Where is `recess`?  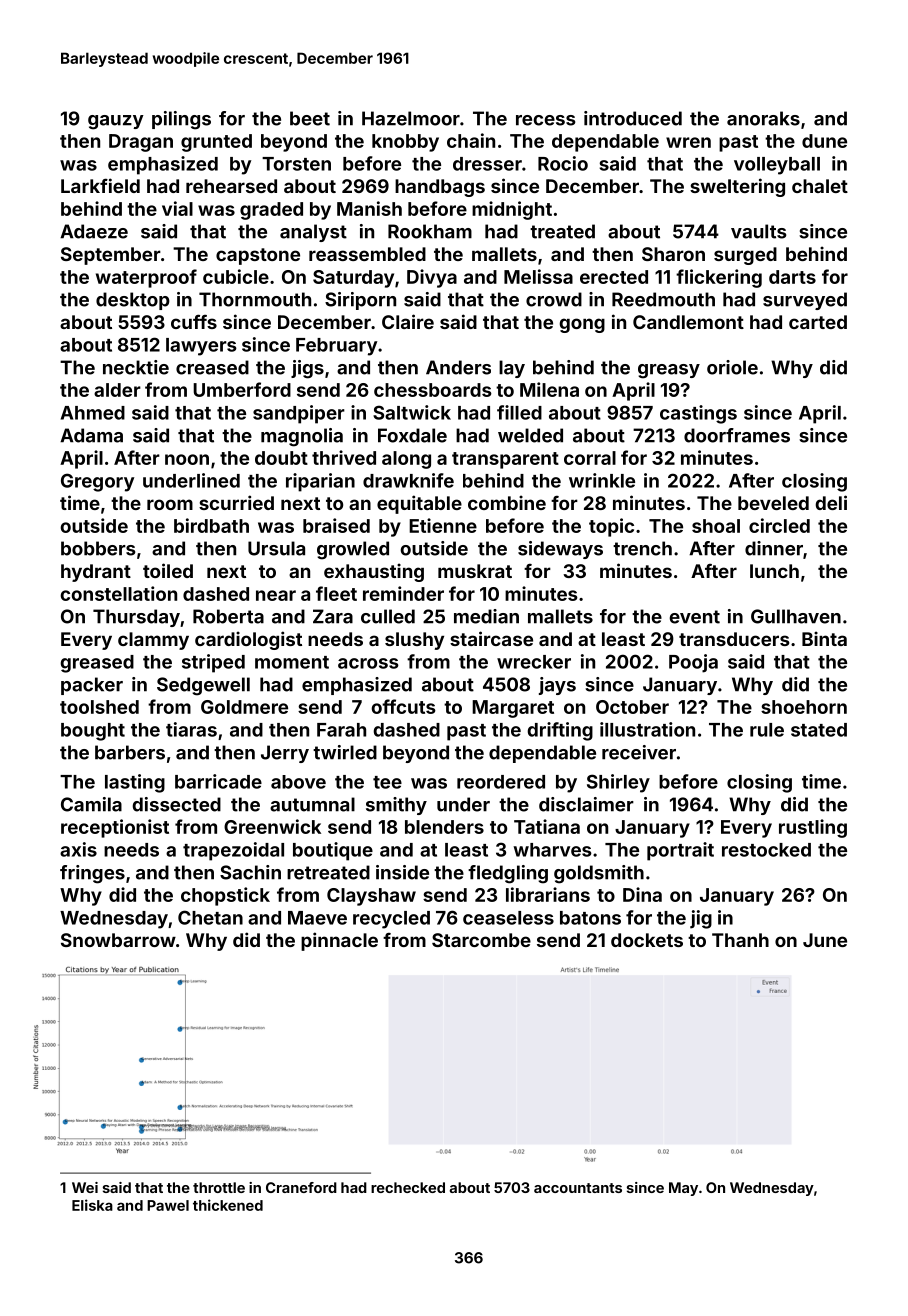
recess is located at coordinates (546, 120).
